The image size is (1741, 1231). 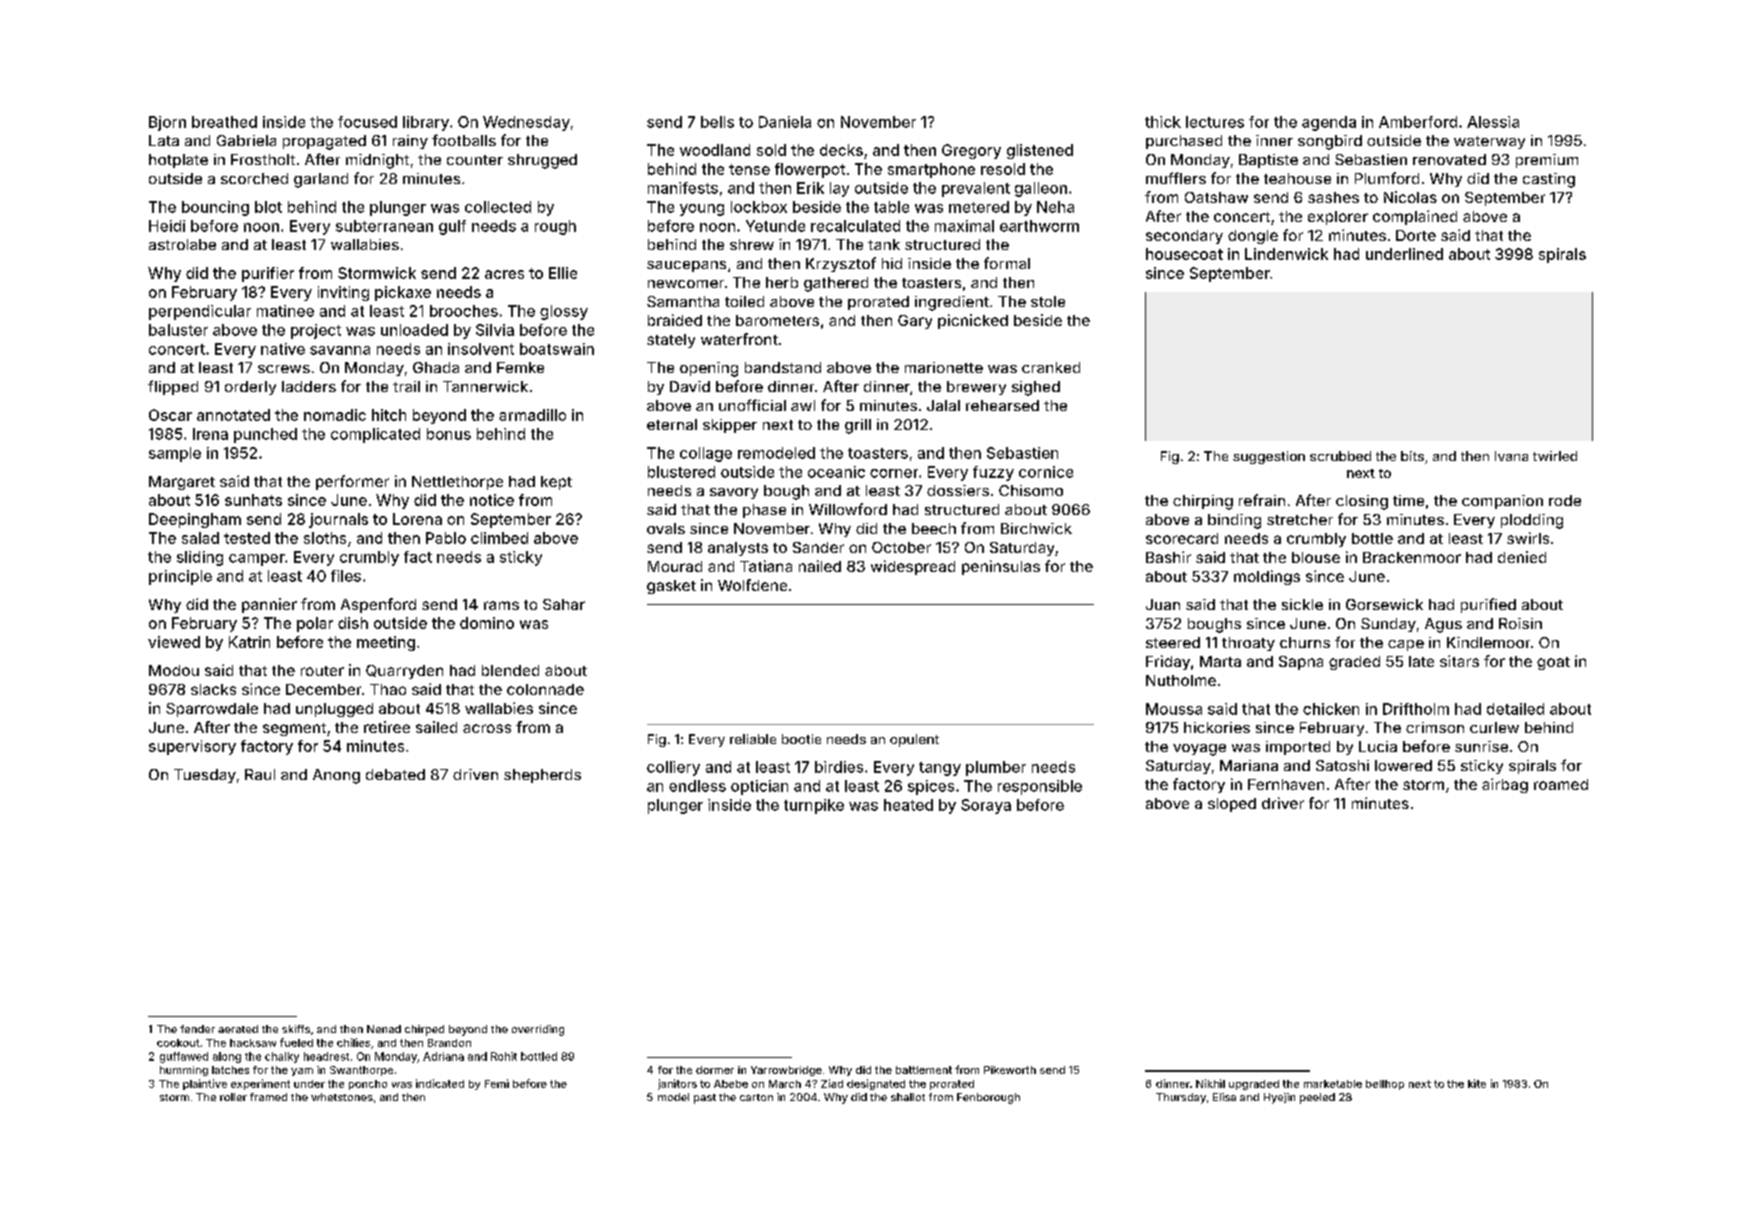 What do you see at coordinates (184, 1071) in the screenshot?
I see `humming` at bounding box center [184, 1071].
